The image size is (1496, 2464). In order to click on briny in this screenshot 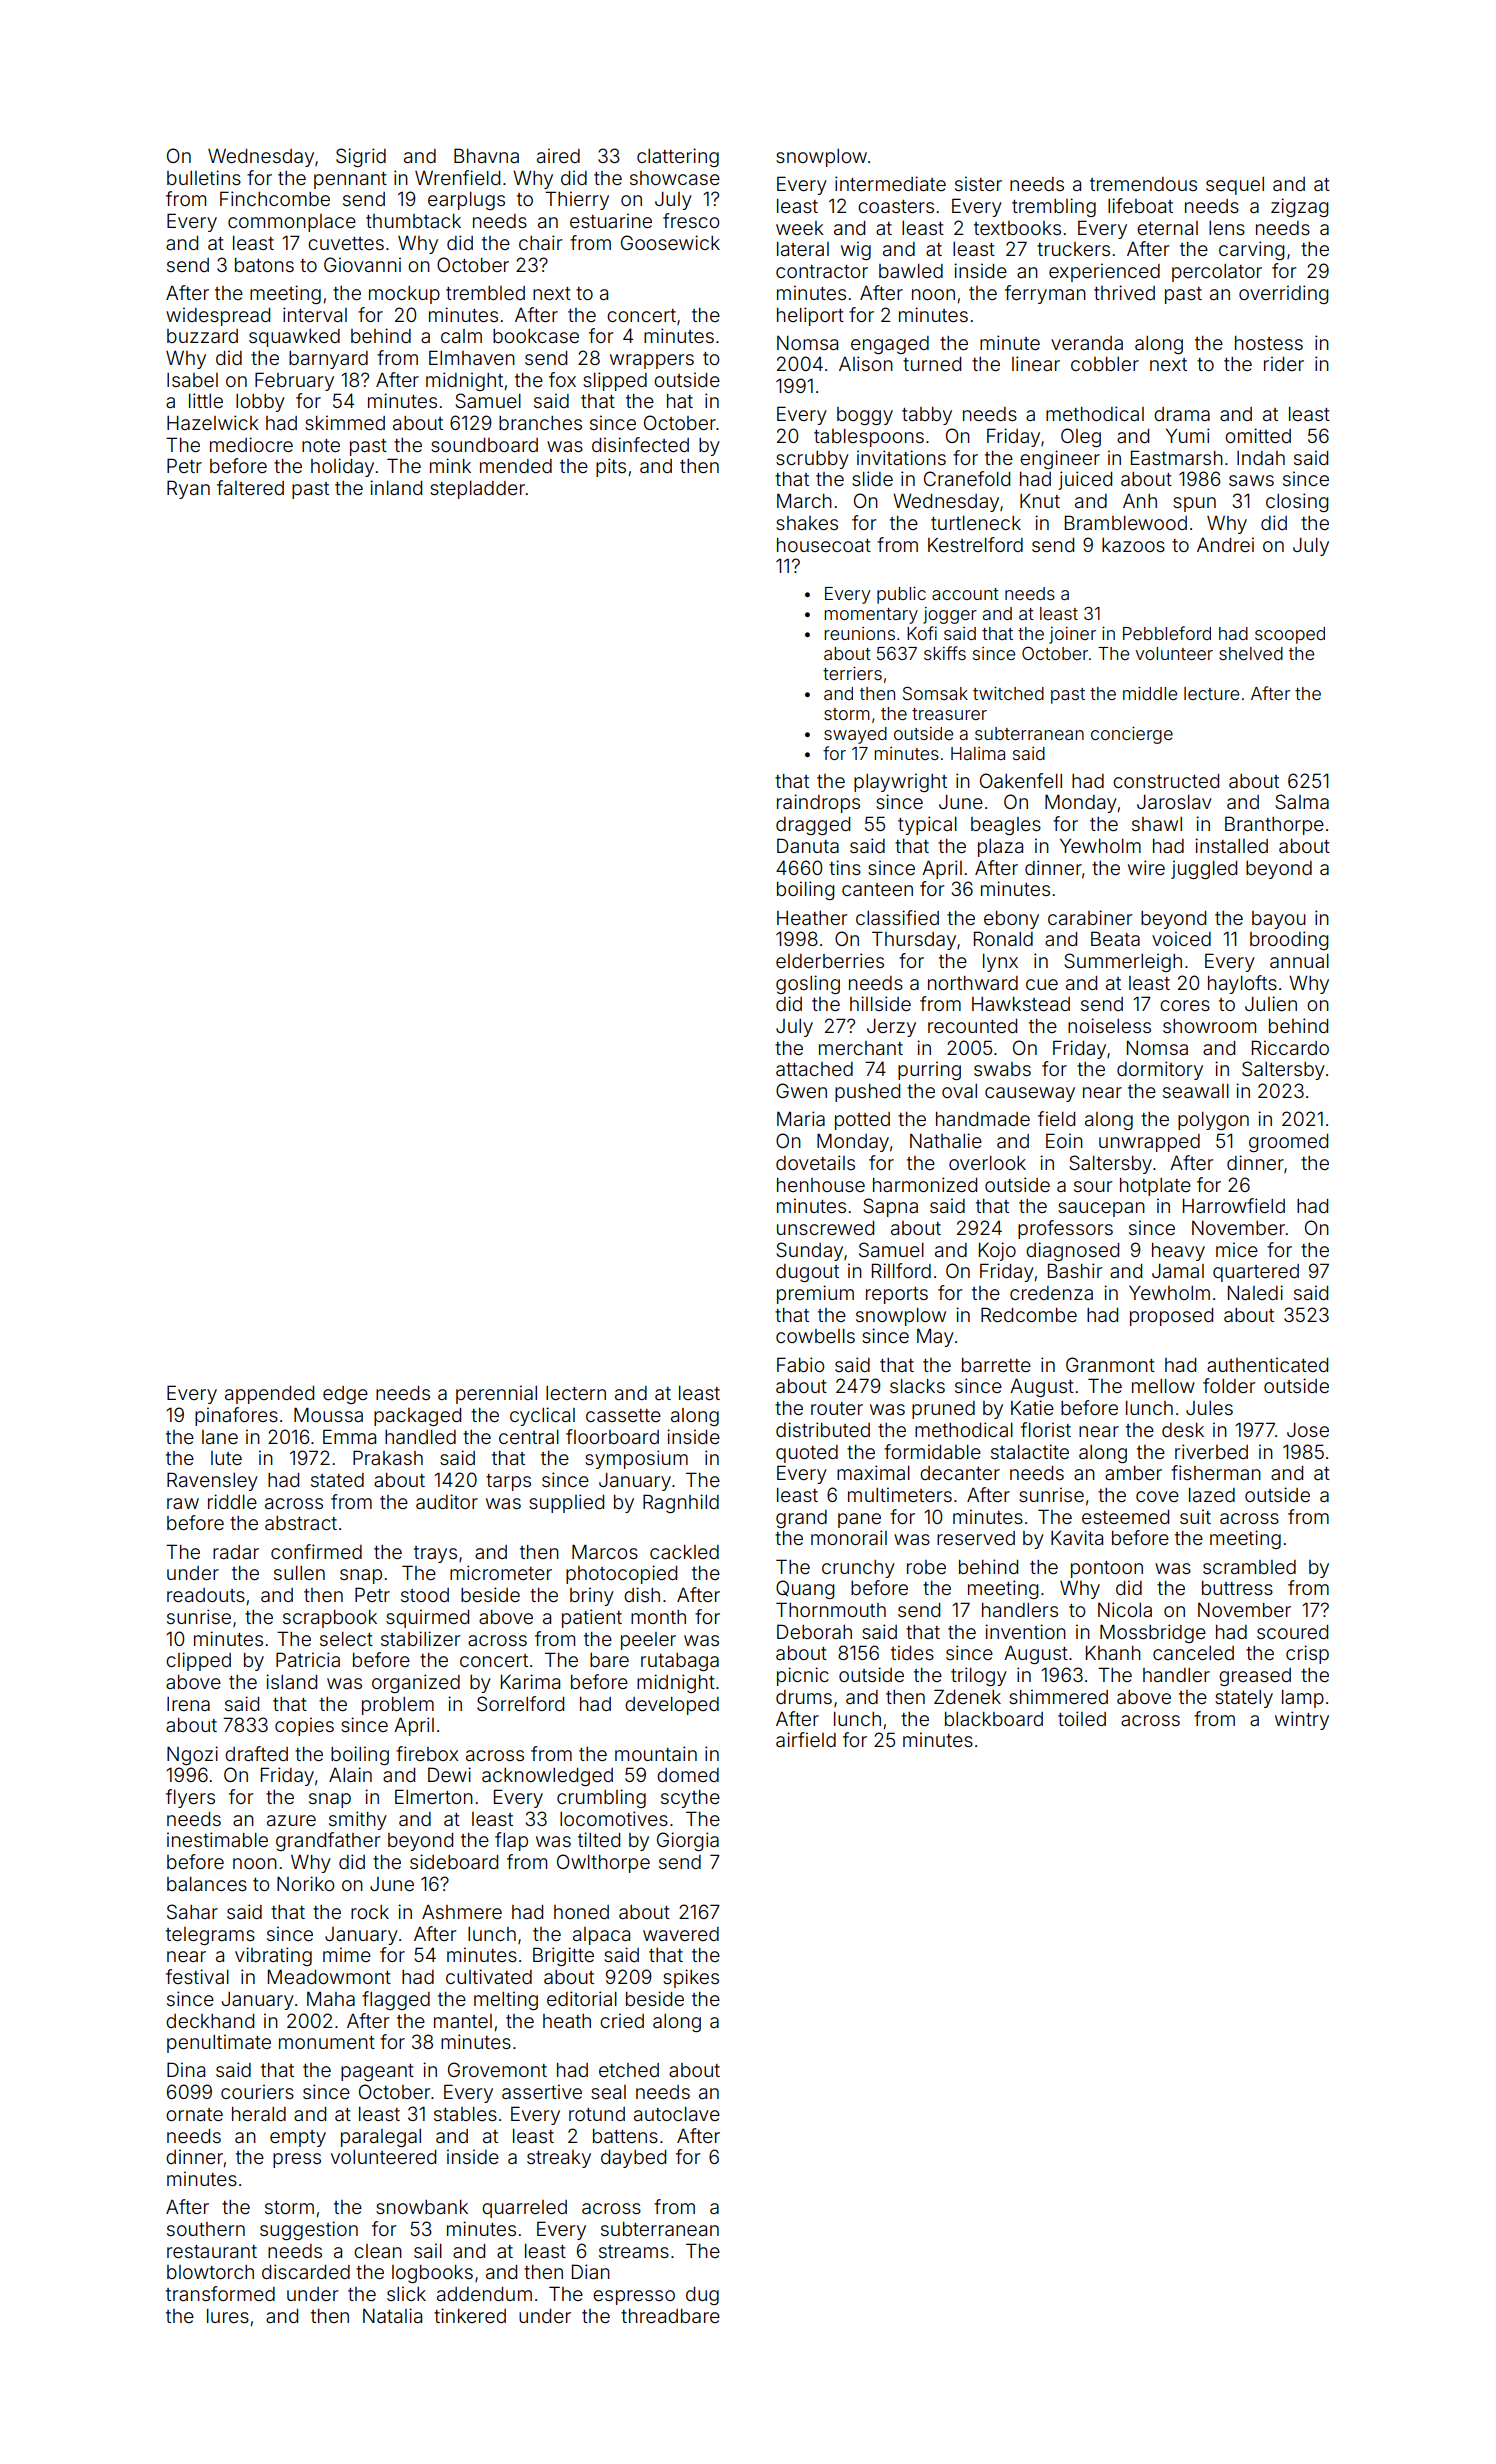, I will do `click(592, 1596)`.
